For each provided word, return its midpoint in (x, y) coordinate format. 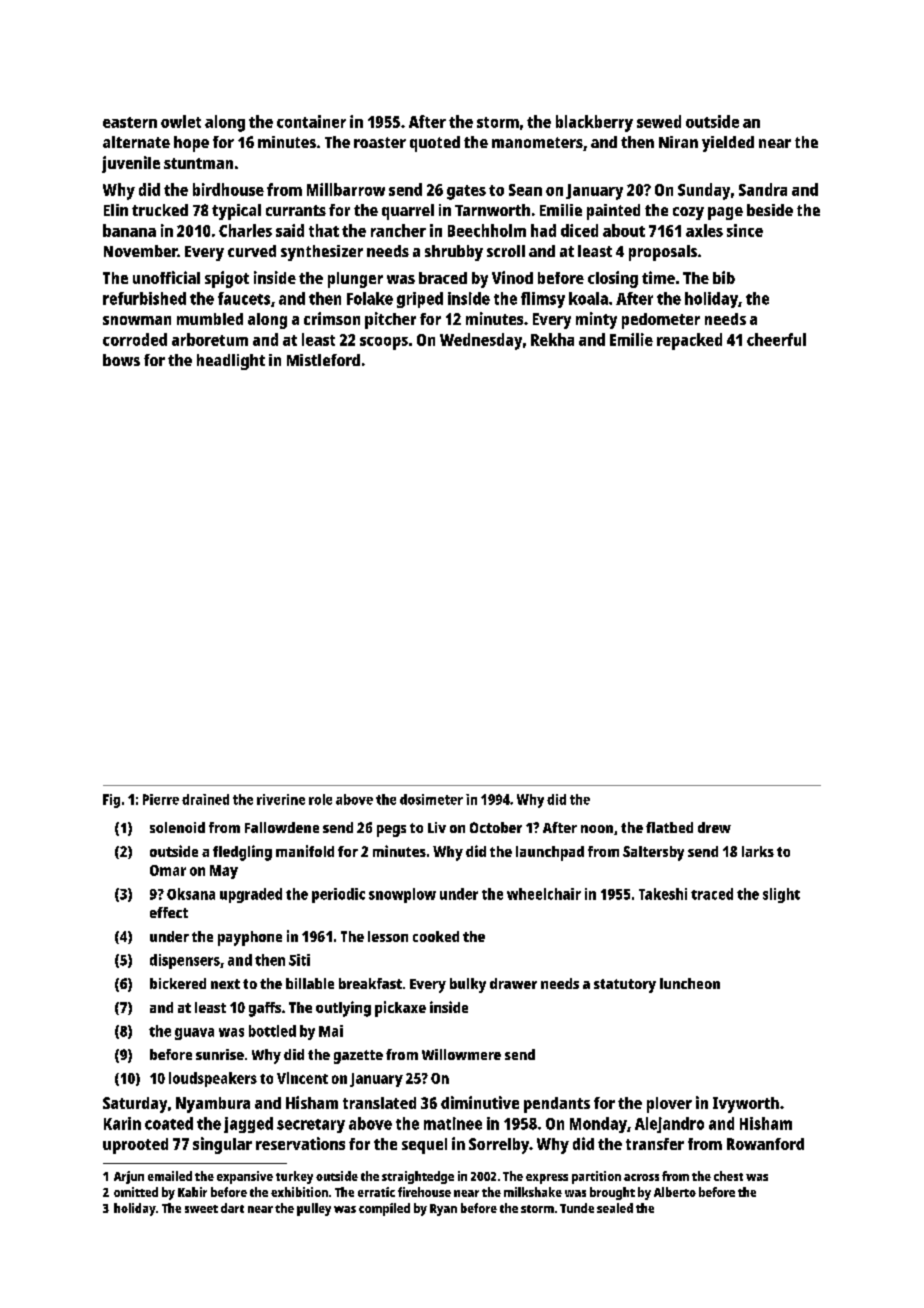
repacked (689, 341)
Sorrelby (499, 1146)
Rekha (552, 339)
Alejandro (669, 1125)
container (311, 121)
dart (232, 1208)
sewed (659, 121)
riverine (281, 799)
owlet (181, 121)
